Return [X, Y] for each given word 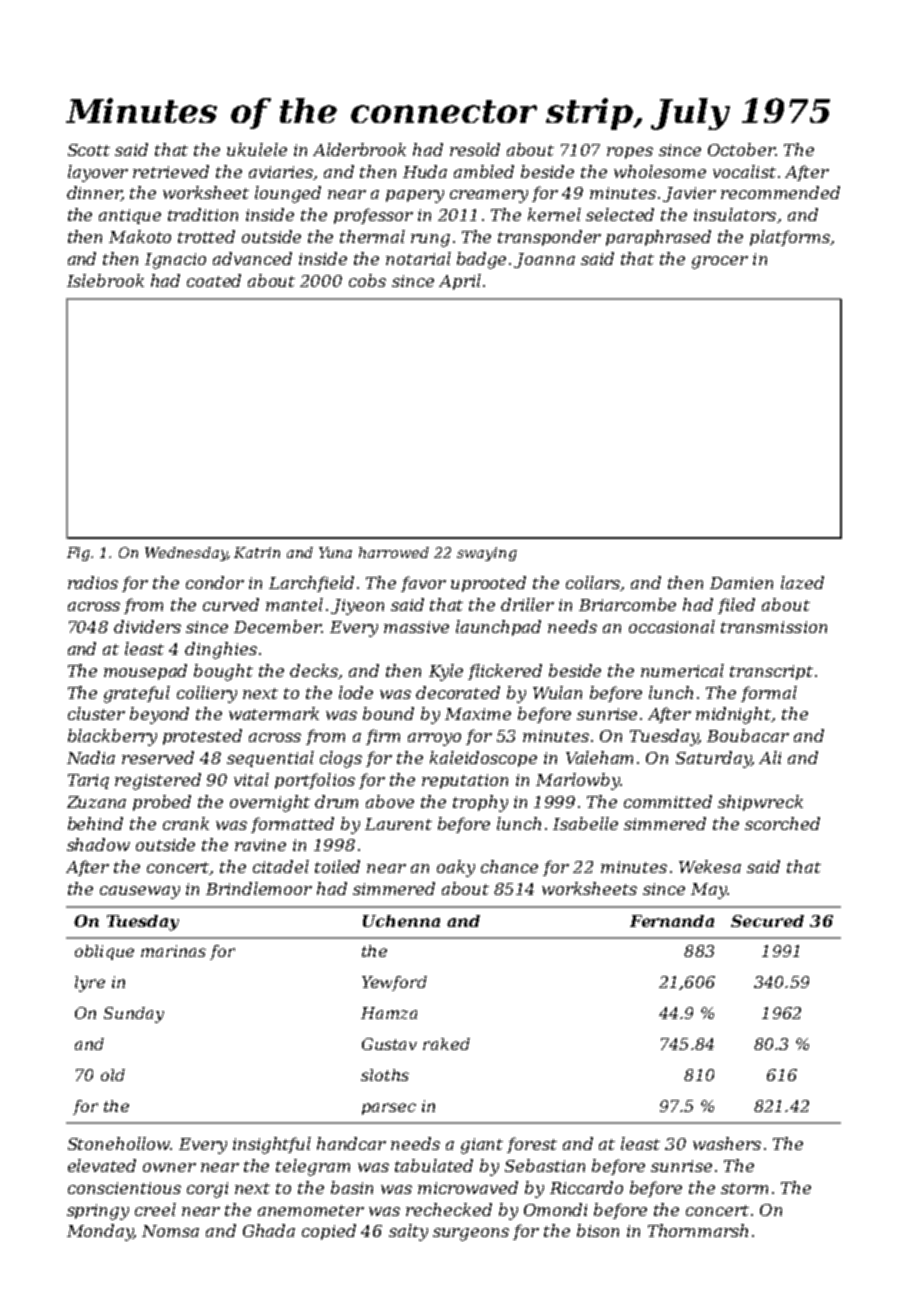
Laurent [398, 824]
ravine [260, 845]
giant [482, 1146]
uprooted [488, 584]
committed [668, 801]
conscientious [124, 1188]
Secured [767, 921]
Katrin [257, 552]
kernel [554, 214]
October [741, 149]
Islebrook [105, 280]
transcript [771, 672]
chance [509, 866]
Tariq [88, 781]
